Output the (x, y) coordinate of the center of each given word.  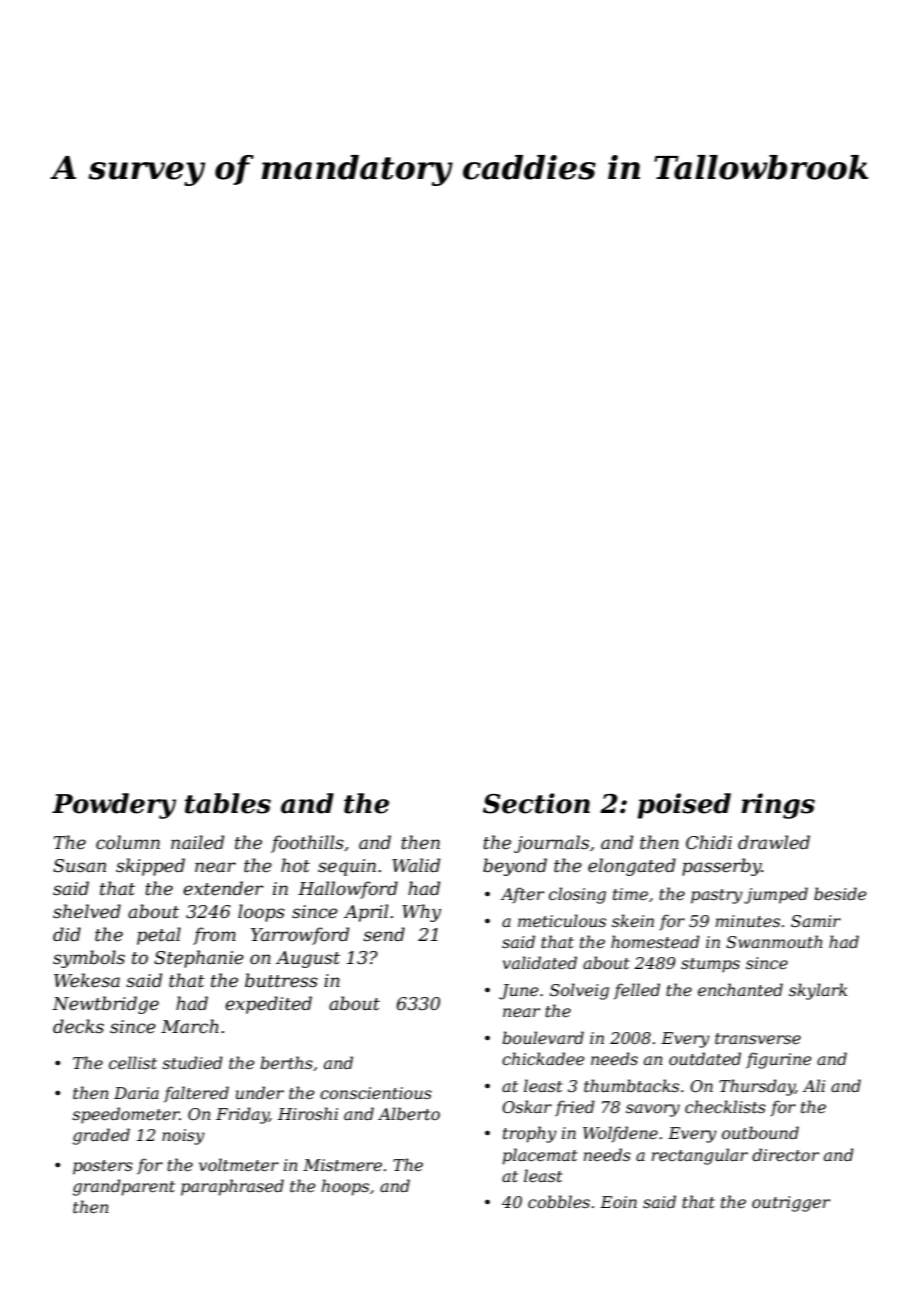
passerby (722, 867)
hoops (345, 1187)
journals (551, 844)
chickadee (543, 1058)
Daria (136, 1093)
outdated (705, 1058)
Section (536, 803)
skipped (150, 867)
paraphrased (232, 1187)
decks (78, 1026)
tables (228, 803)
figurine (779, 1060)
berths (286, 1062)
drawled (774, 842)
